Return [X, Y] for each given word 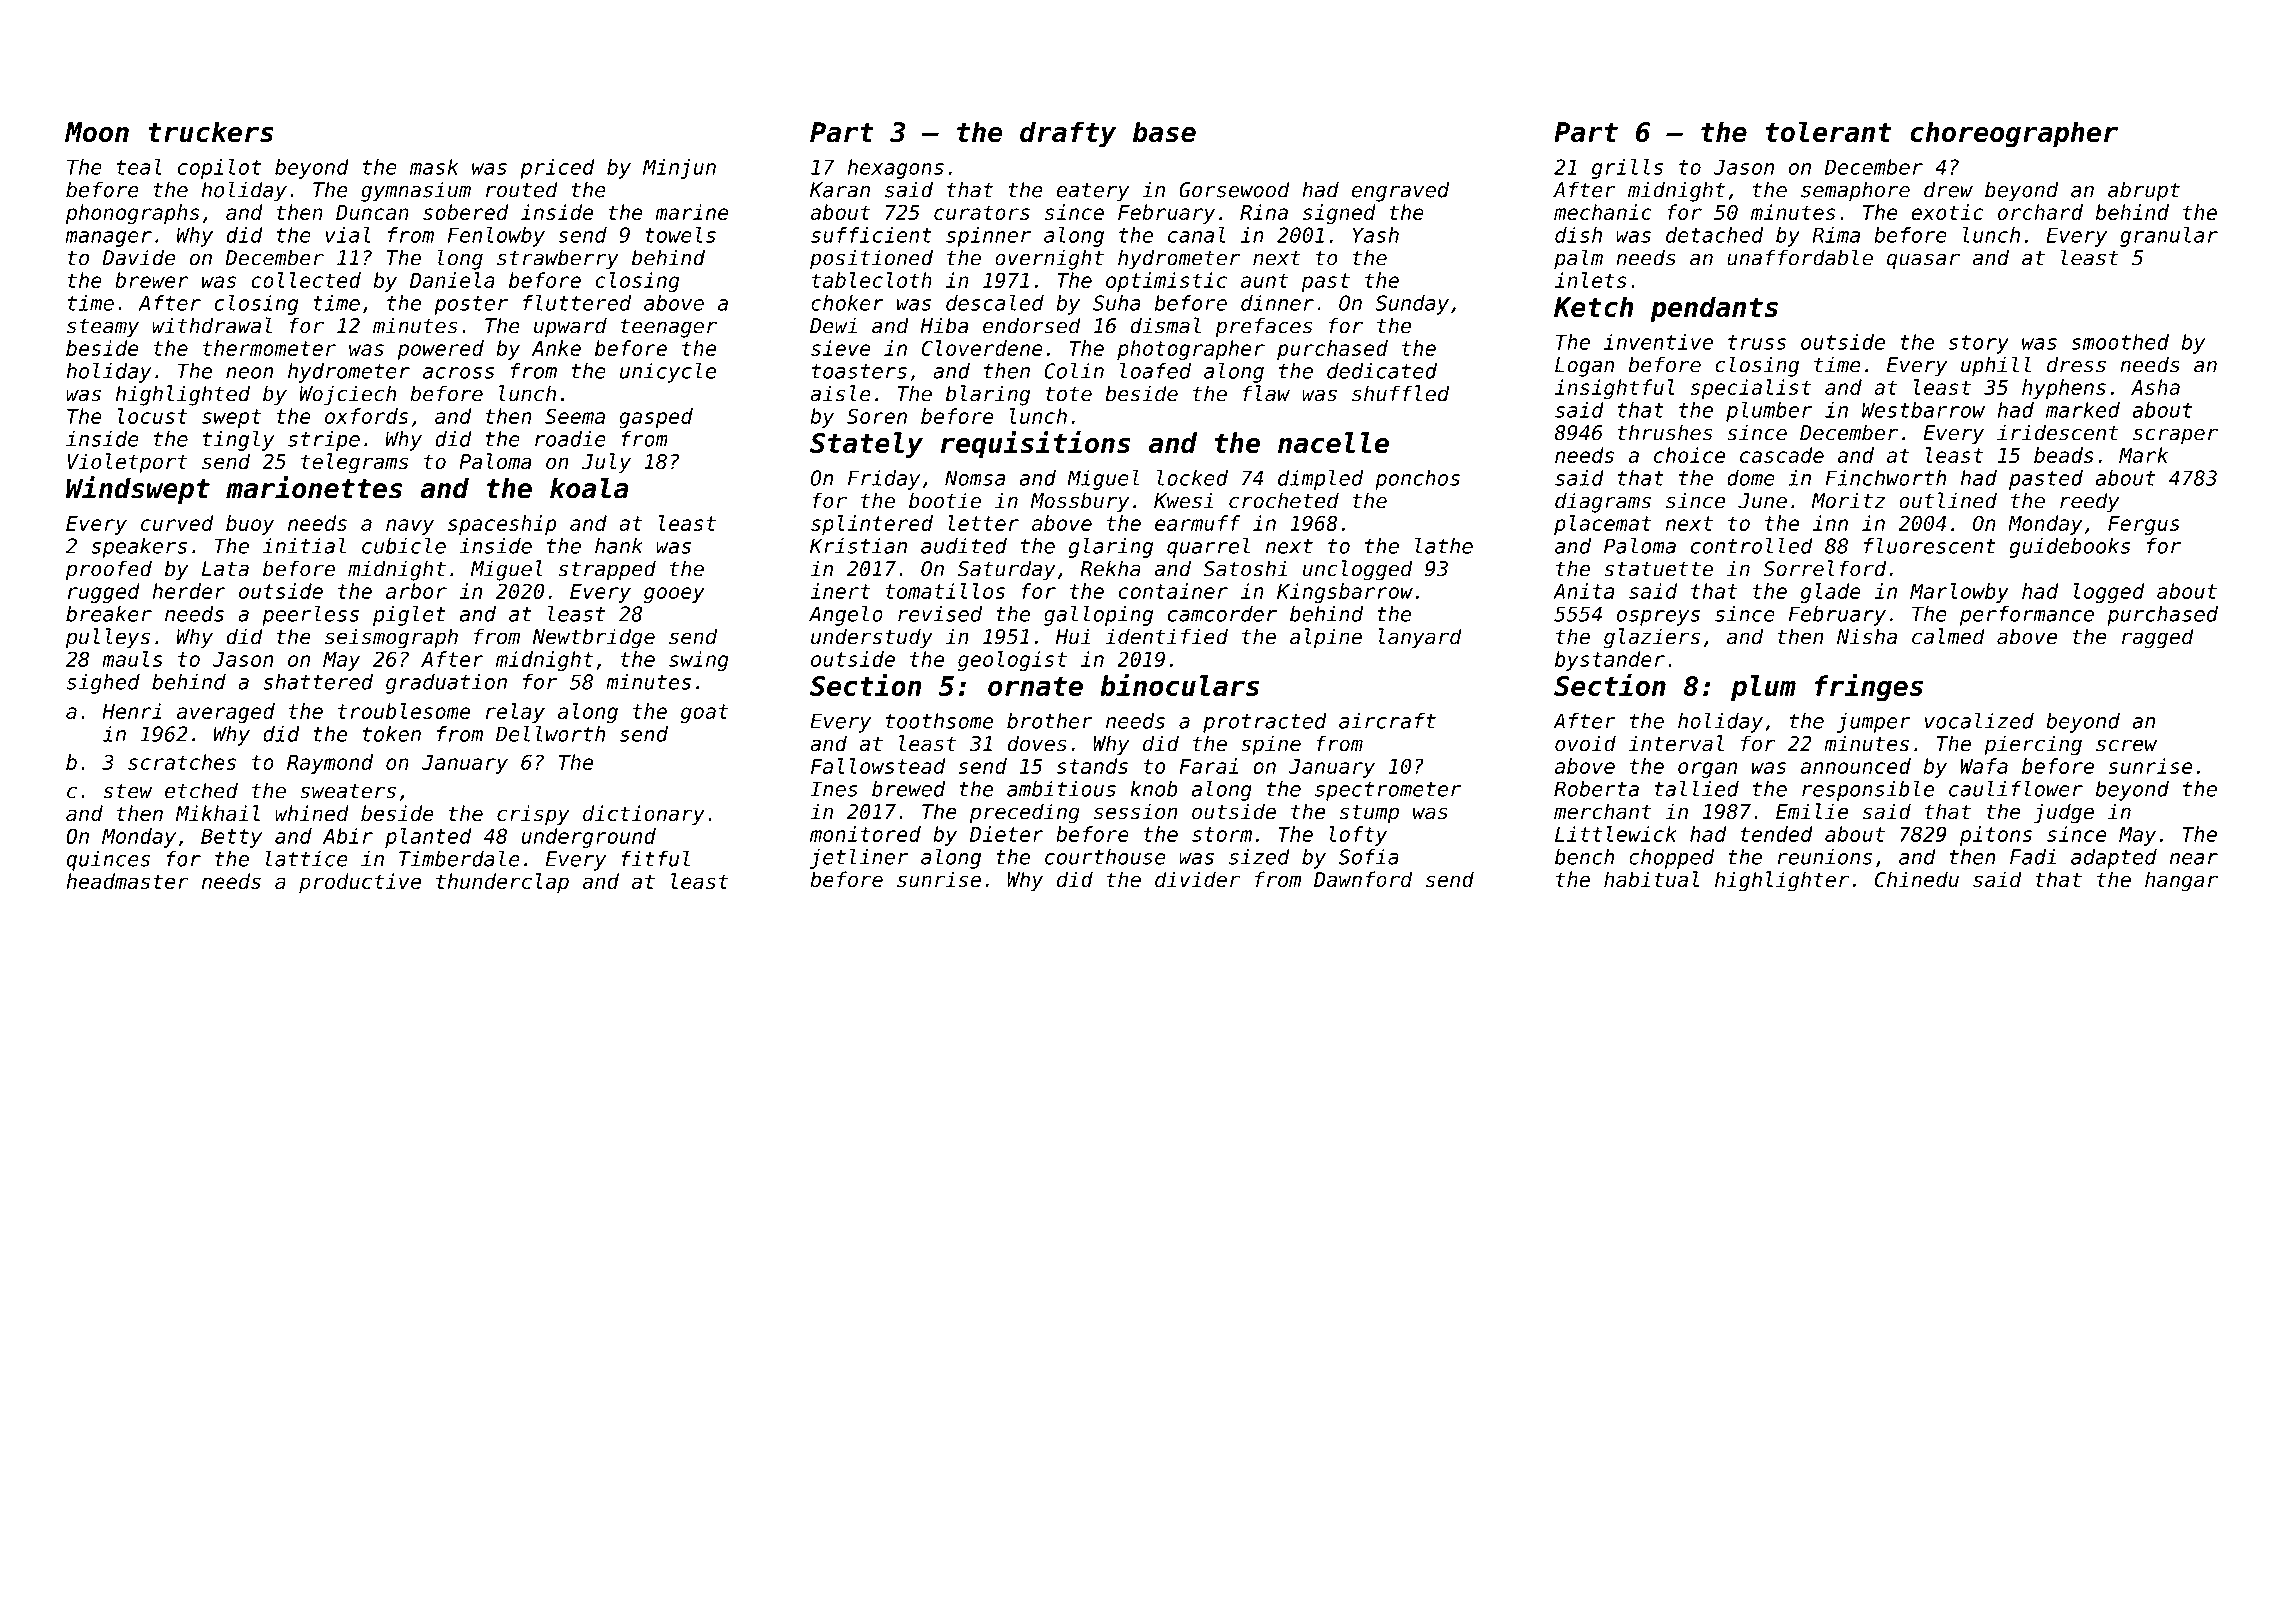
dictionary [644, 815]
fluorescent [1930, 546]
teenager [669, 328]
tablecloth [872, 280]
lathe [1444, 546]
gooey [674, 595]
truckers [210, 131]
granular [2169, 237]
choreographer [2014, 134]
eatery [1093, 192]
